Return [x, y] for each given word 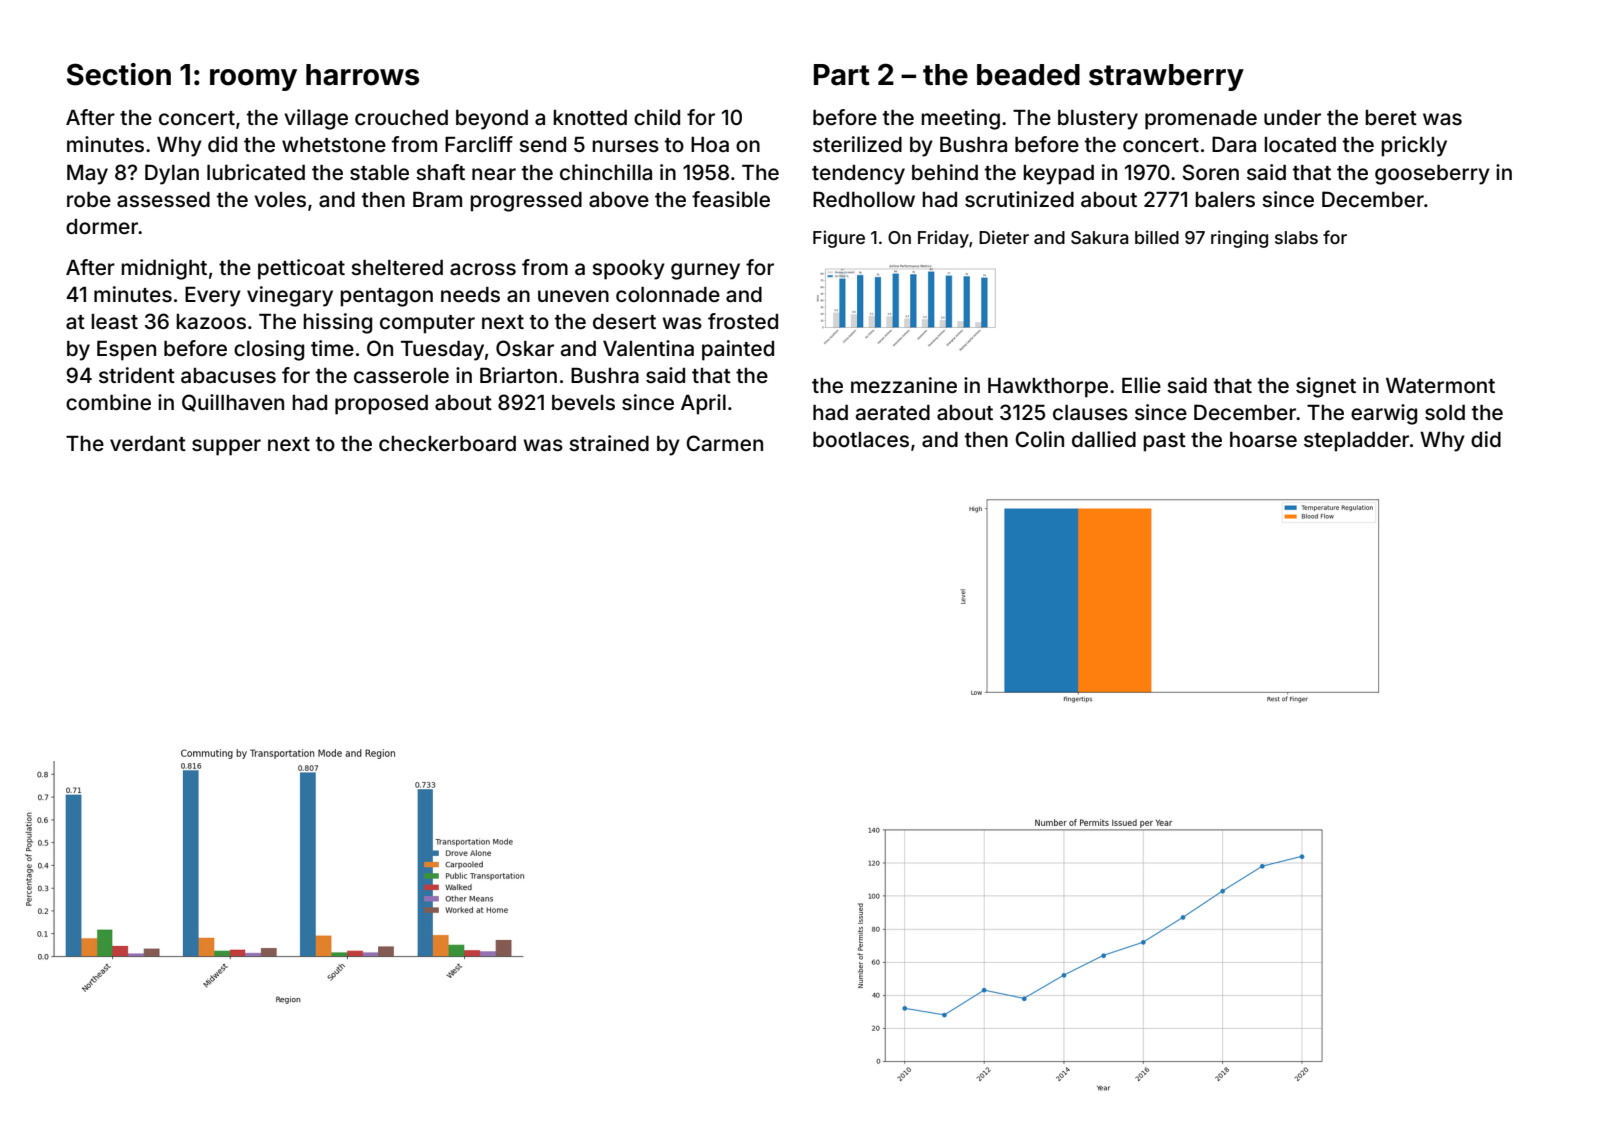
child [657, 117]
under [1292, 117]
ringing [1239, 239]
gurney [705, 271]
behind [945, 172]
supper [226, 447]
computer [427, 324]
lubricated [256, 172]
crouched [401, 117]
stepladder [1356, 442]
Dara [1234, 144]
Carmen [724, 443]
